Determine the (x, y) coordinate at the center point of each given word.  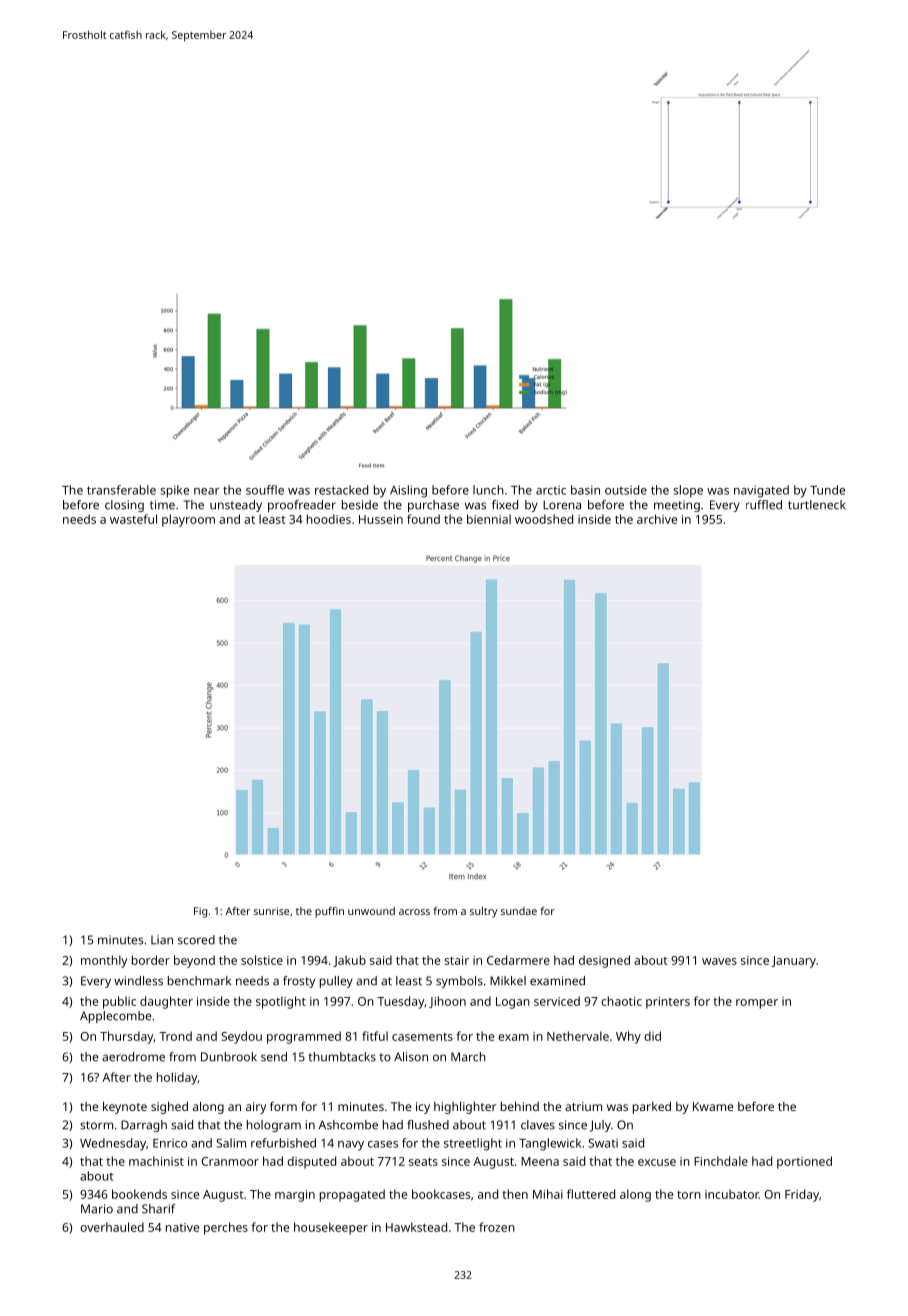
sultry (483, 912)
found (423, 519)
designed (604, 961)
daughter (166, 1002)
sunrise (271, 911)
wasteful (133, 519)
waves (719, 961)
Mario (97, 1209)
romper (757, 1004)
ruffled (764, 505)
